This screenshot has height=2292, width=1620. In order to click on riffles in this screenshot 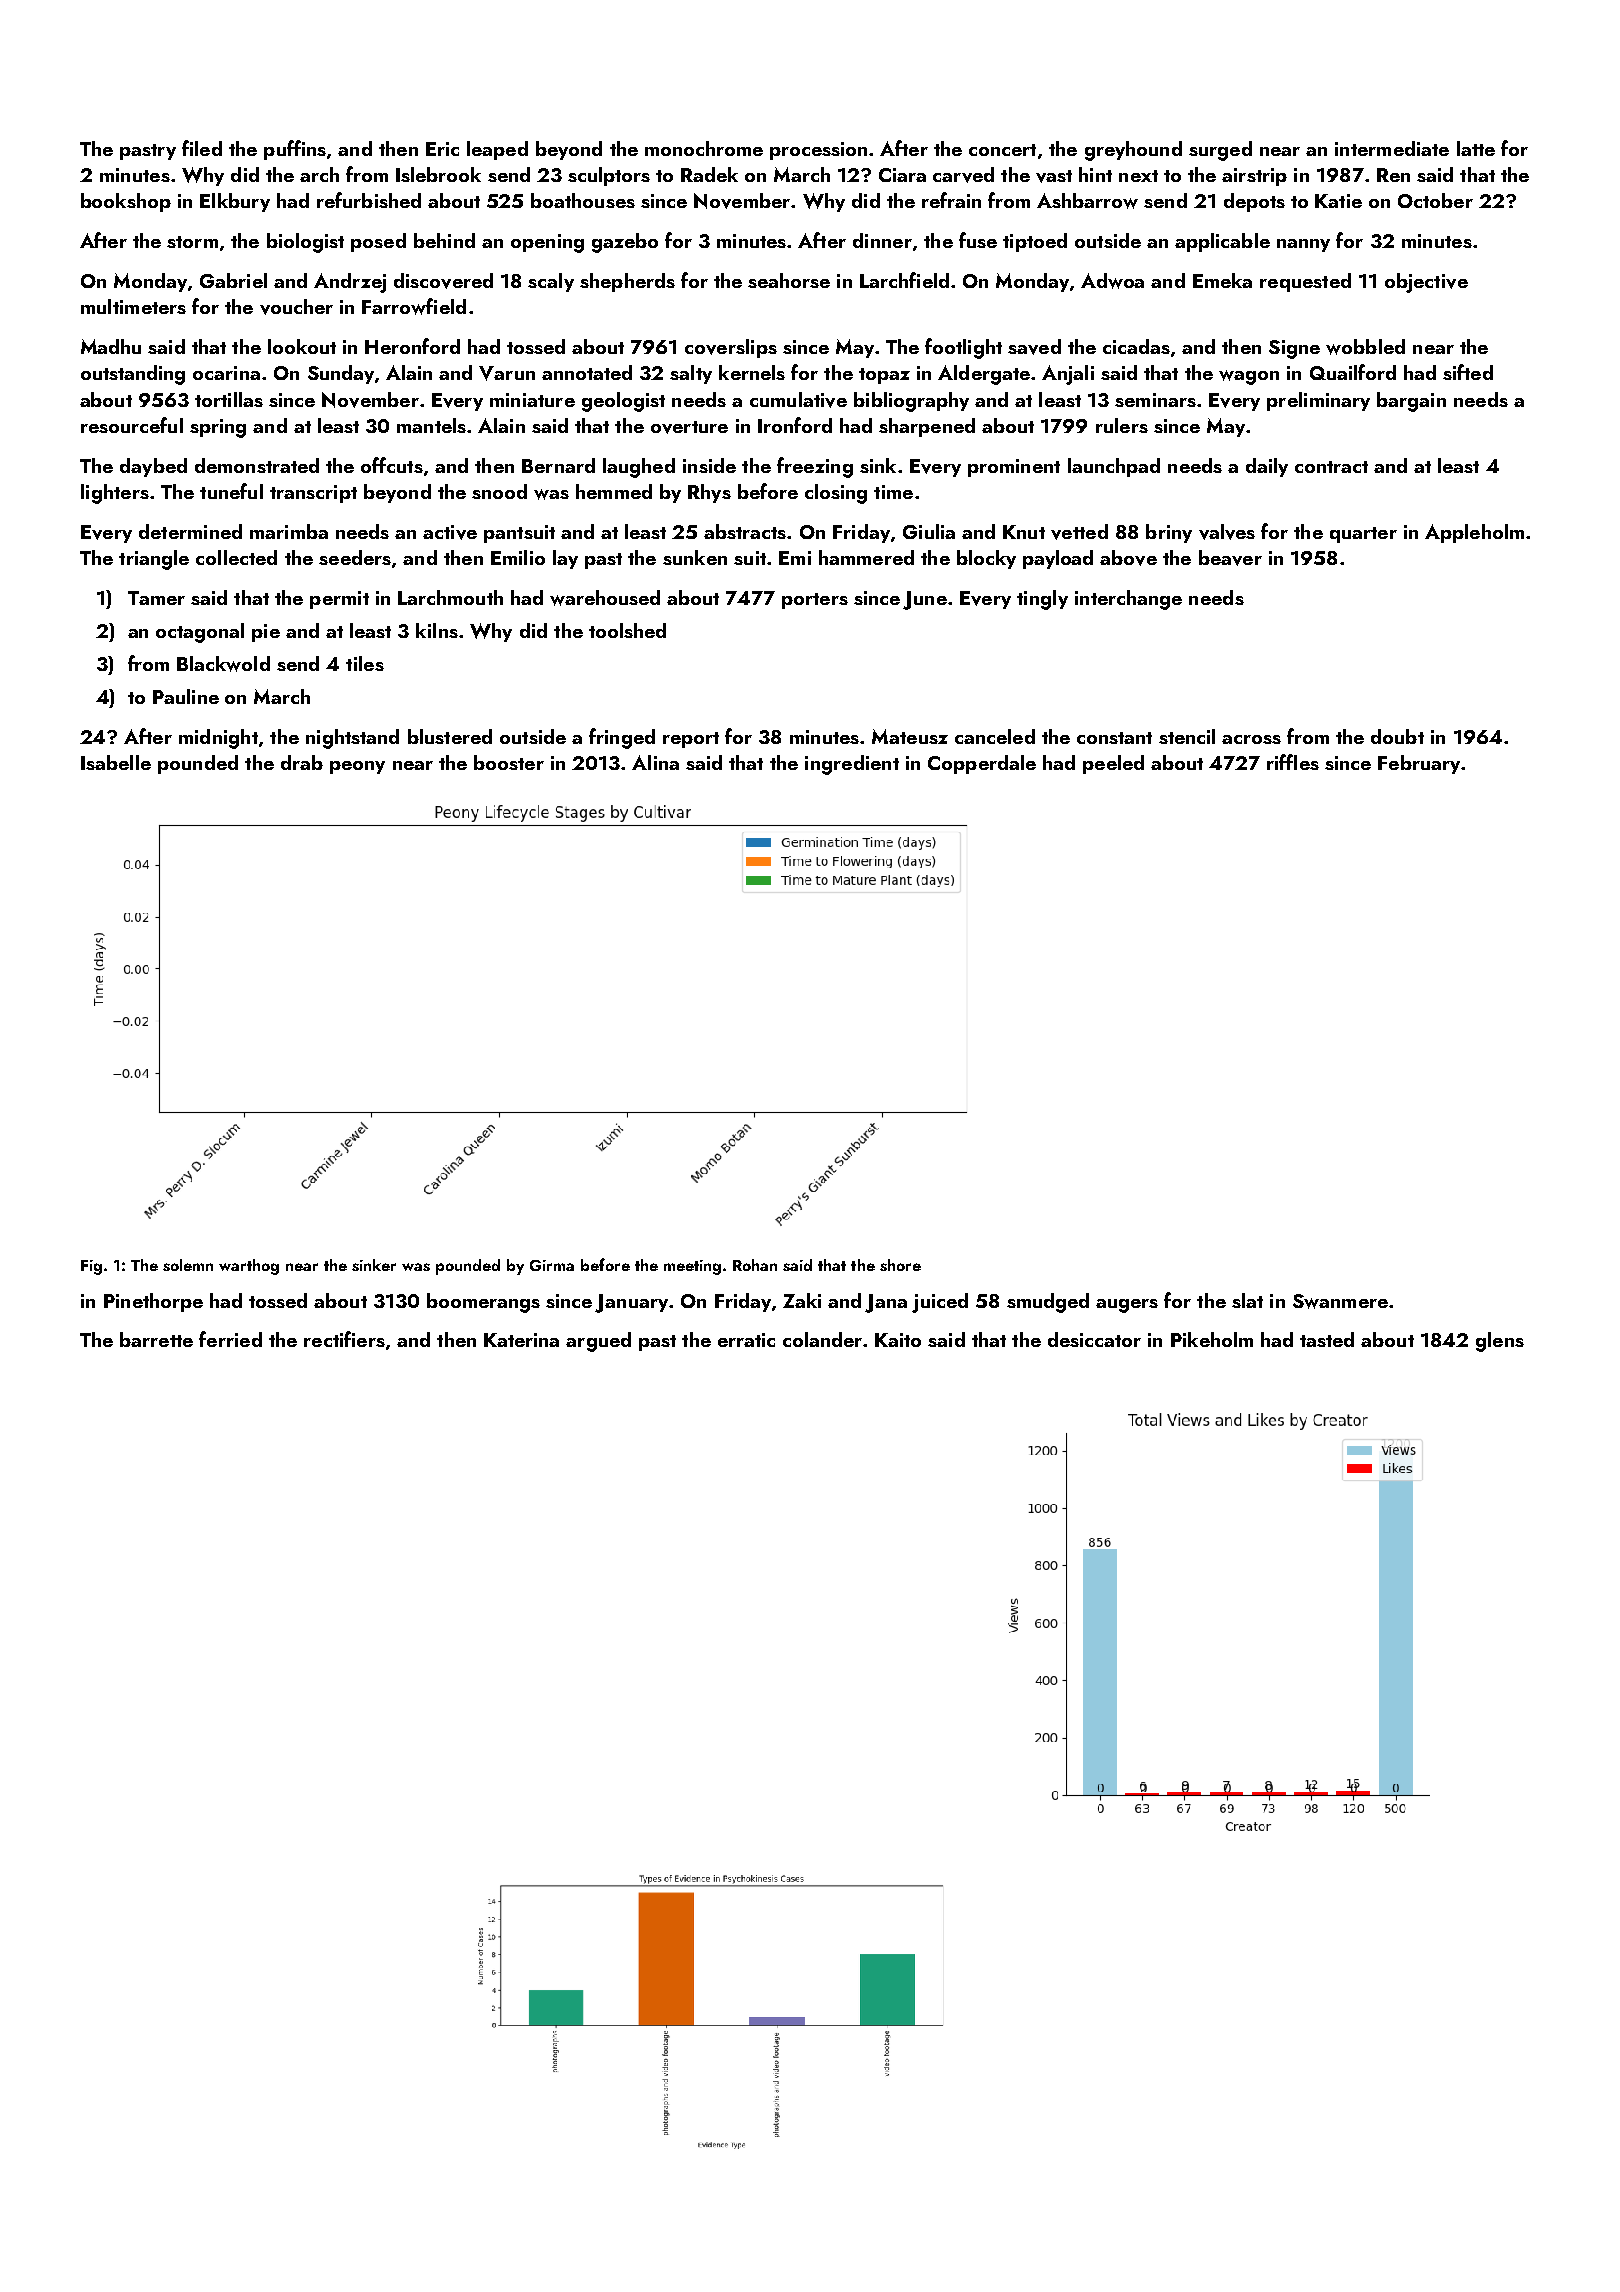, I will do `click(1293, 762)`.
